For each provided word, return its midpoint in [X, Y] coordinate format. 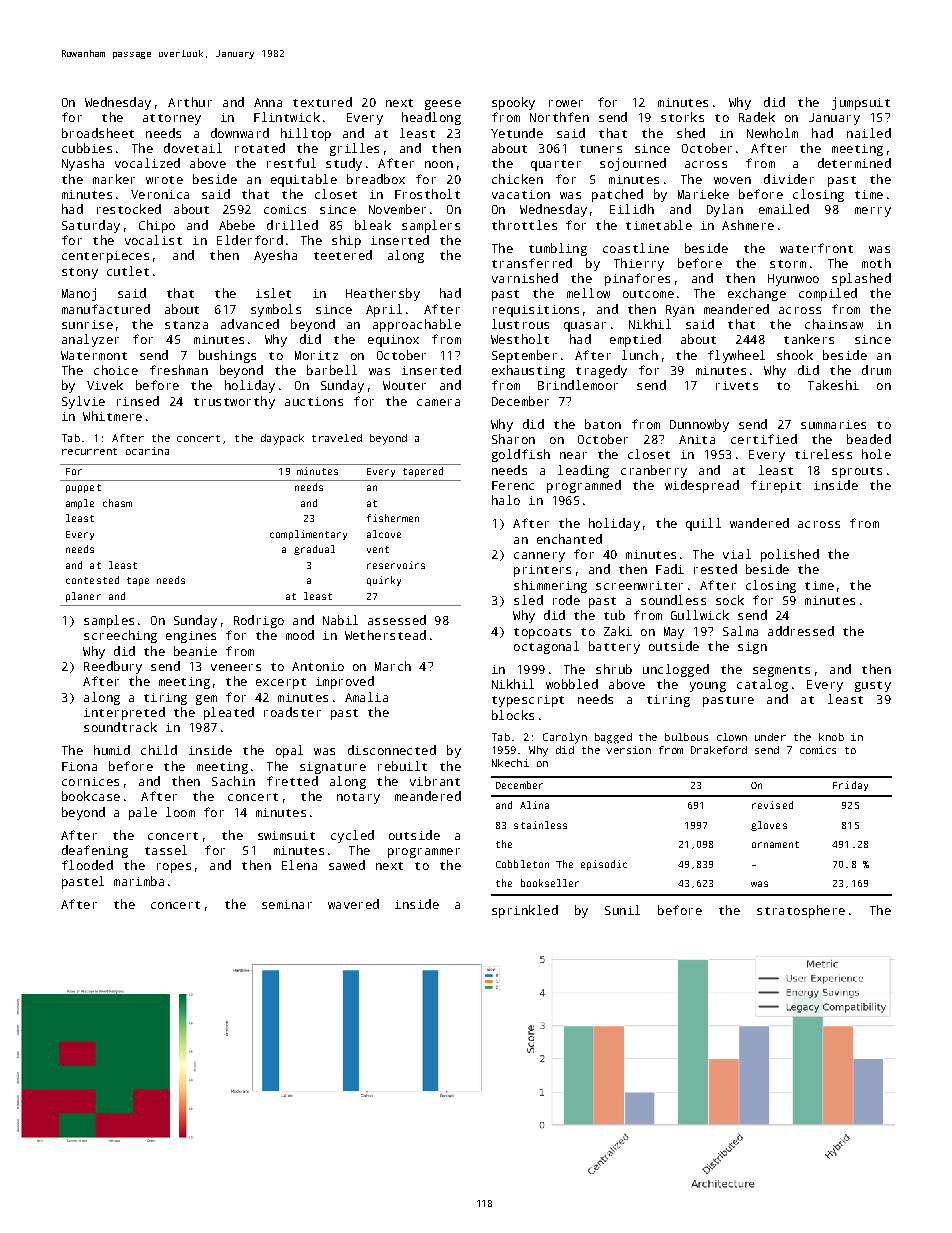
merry [873, 212]
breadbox [376, 179]
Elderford [250, 240]
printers [542, 571]
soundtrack [120, 727]
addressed [801, 631]
